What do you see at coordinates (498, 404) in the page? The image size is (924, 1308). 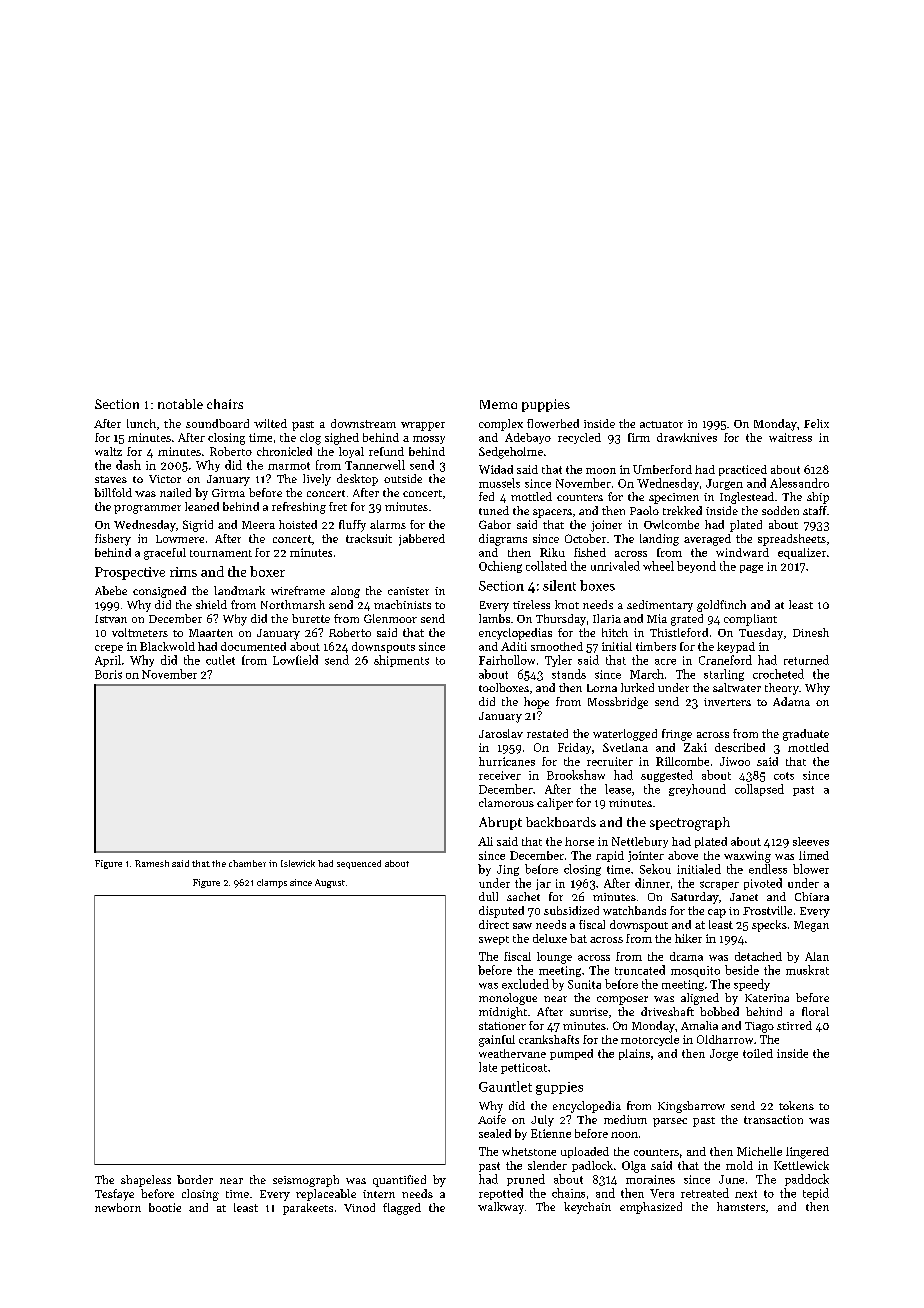 I see `Memo` at bounding box center [498, 404].
